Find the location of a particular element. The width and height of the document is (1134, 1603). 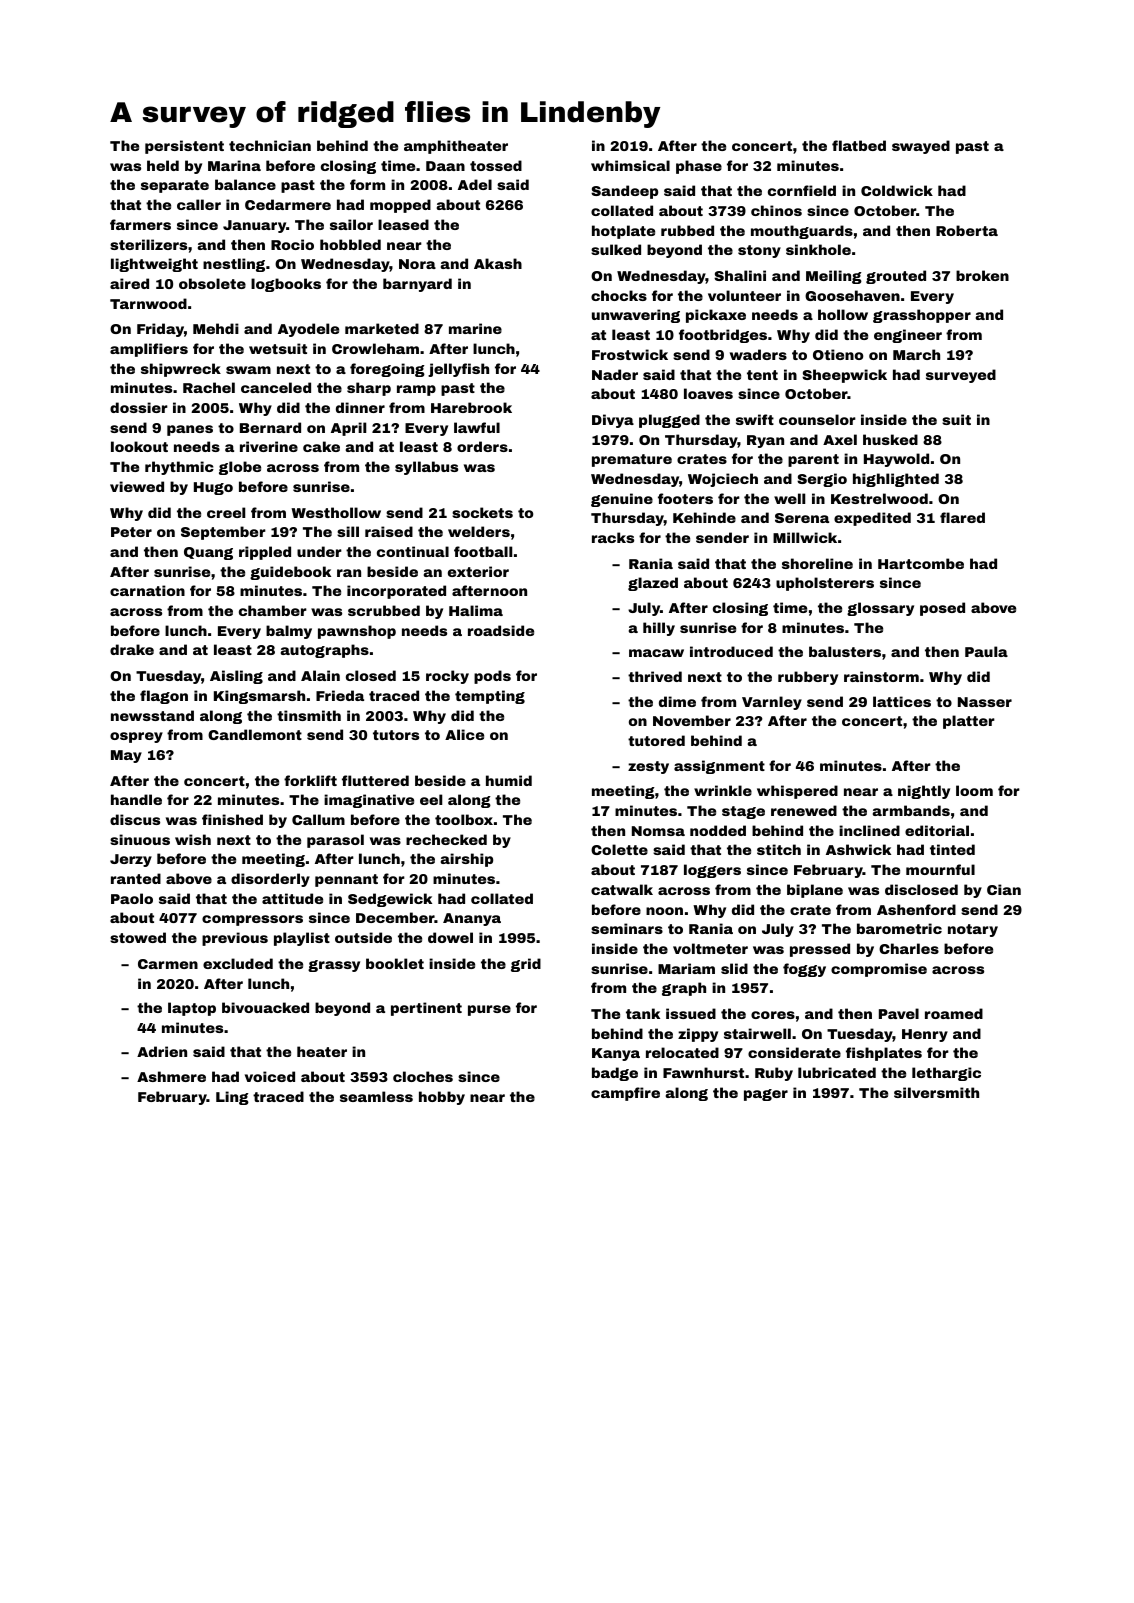

grid is located at coordinates (526, 965).
